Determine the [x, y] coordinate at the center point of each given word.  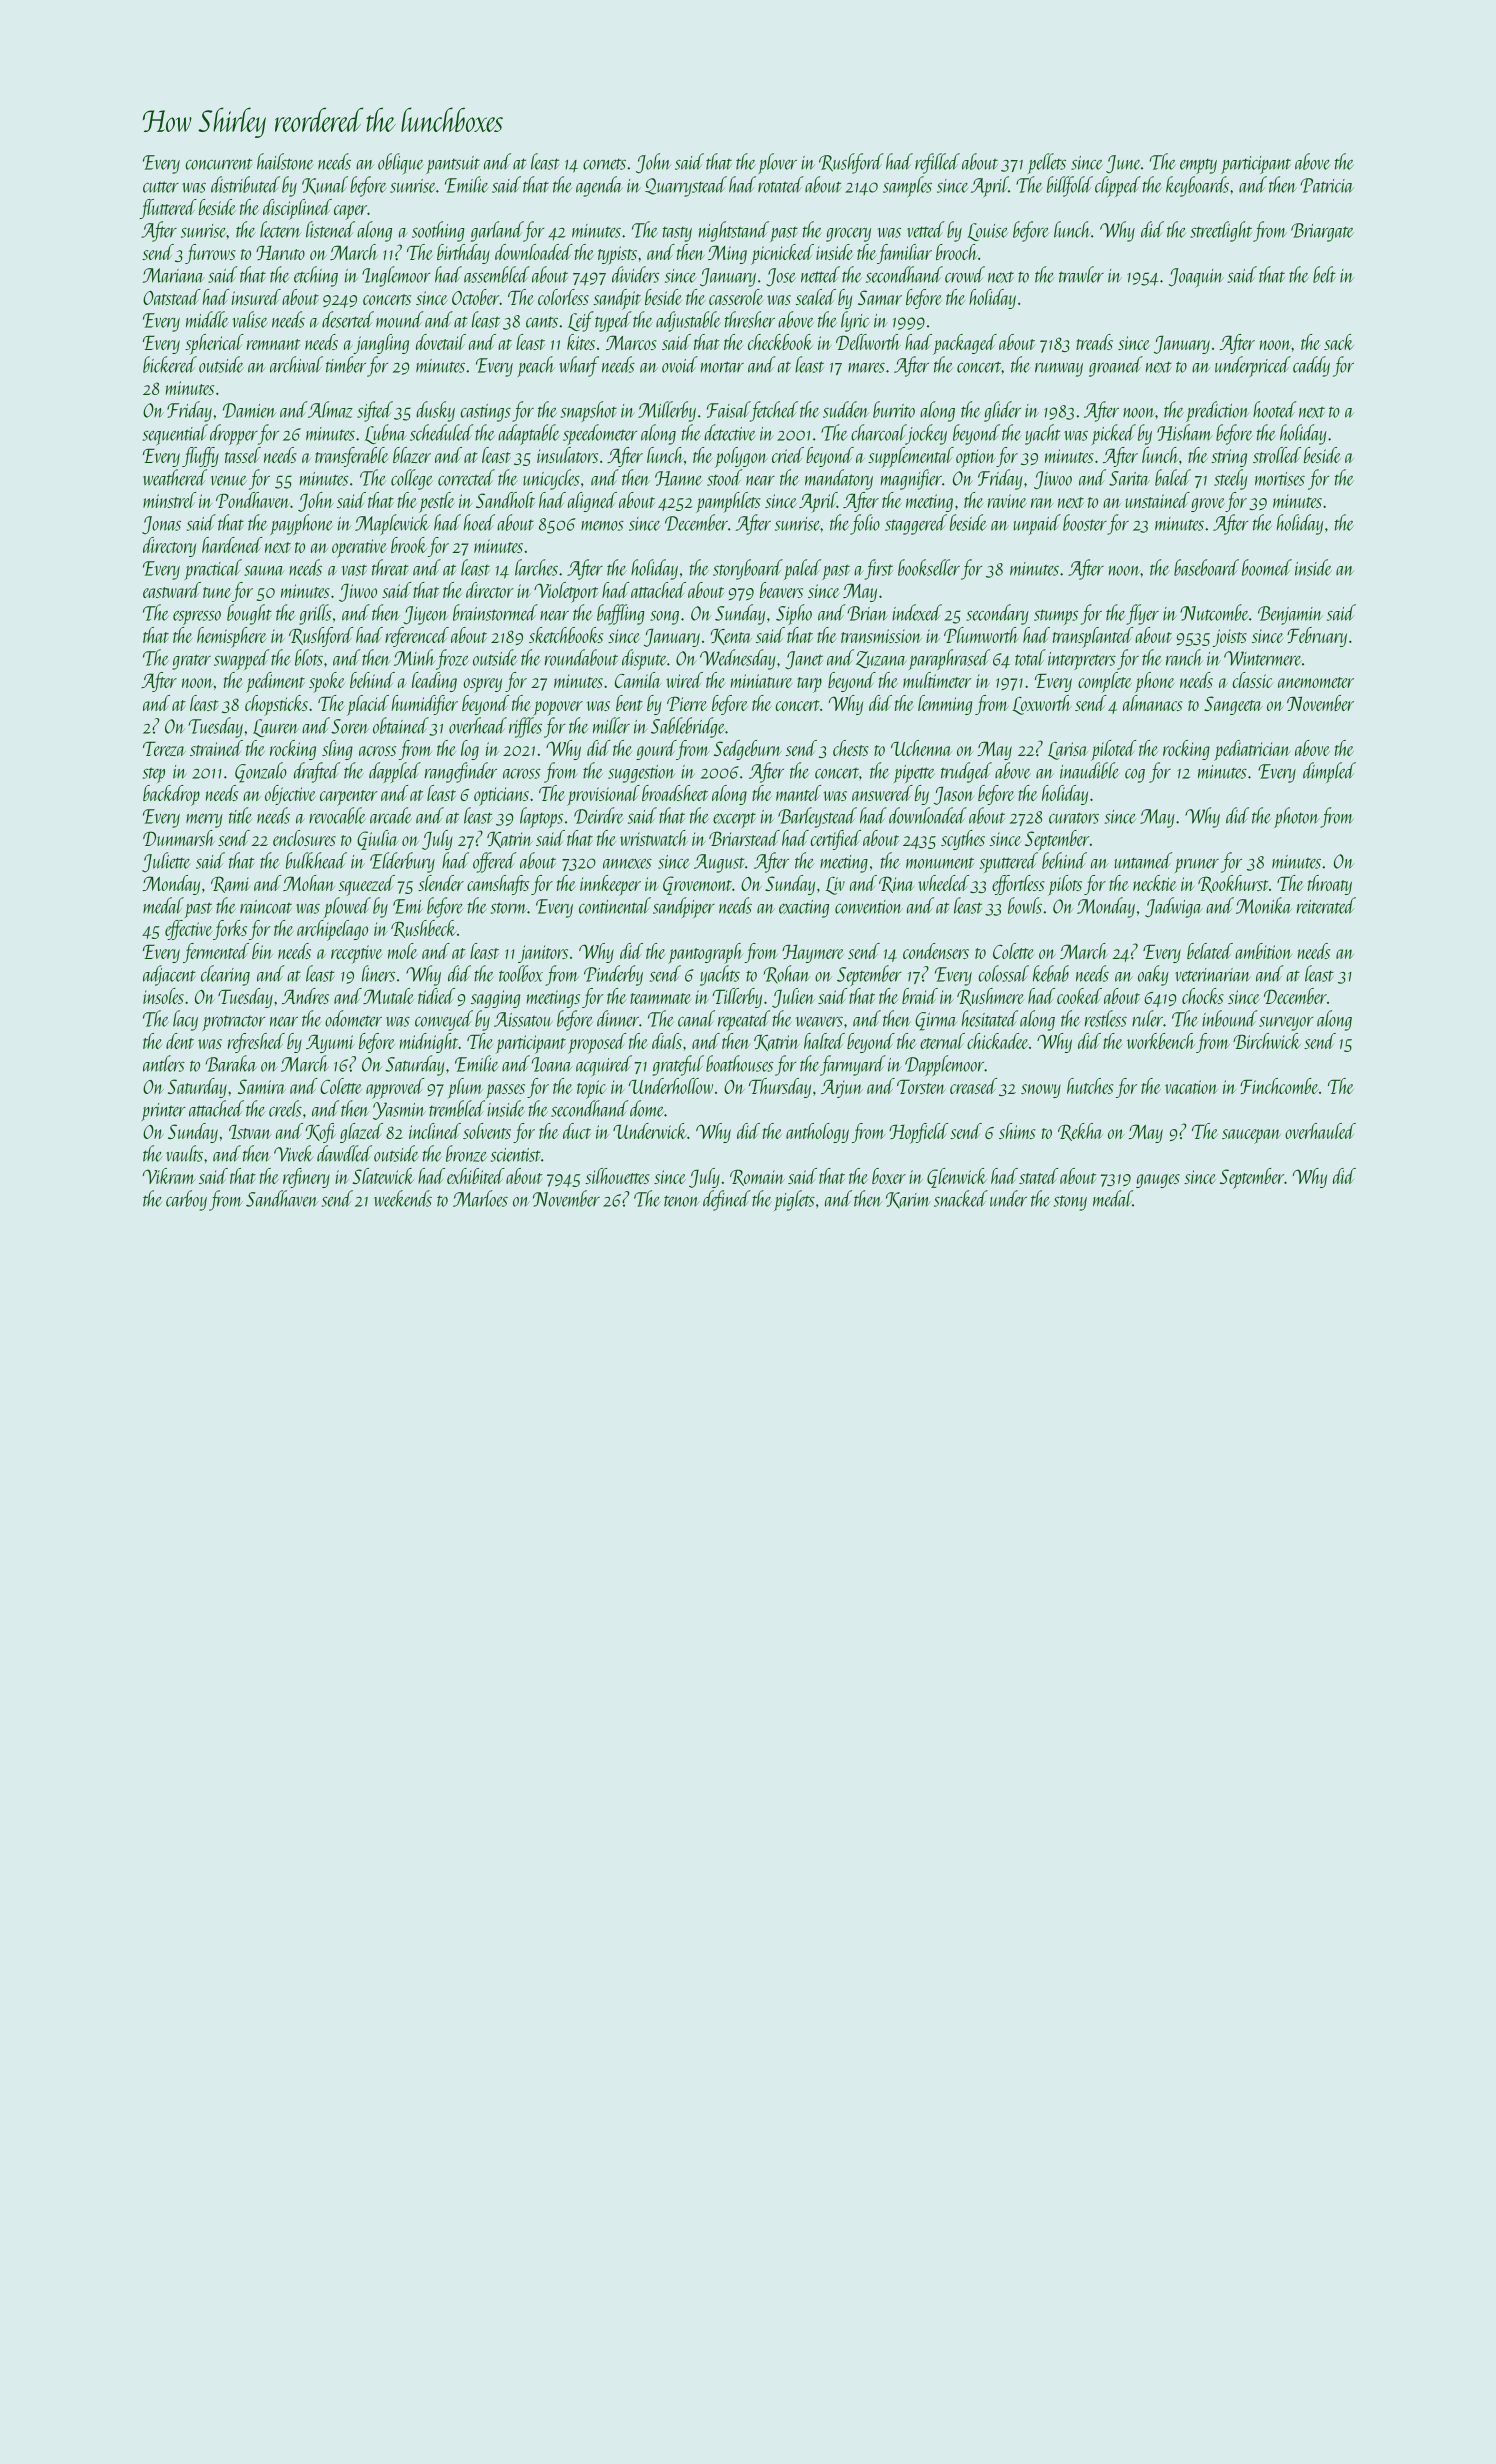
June [1123, 164]
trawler [1081, 274]
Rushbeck [424, 929]
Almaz [330, 409]
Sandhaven [282, 1198]
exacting [804, 909]
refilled [937, 163]
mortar [722, 367]
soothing [438, 231]
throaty [1330, 885]
